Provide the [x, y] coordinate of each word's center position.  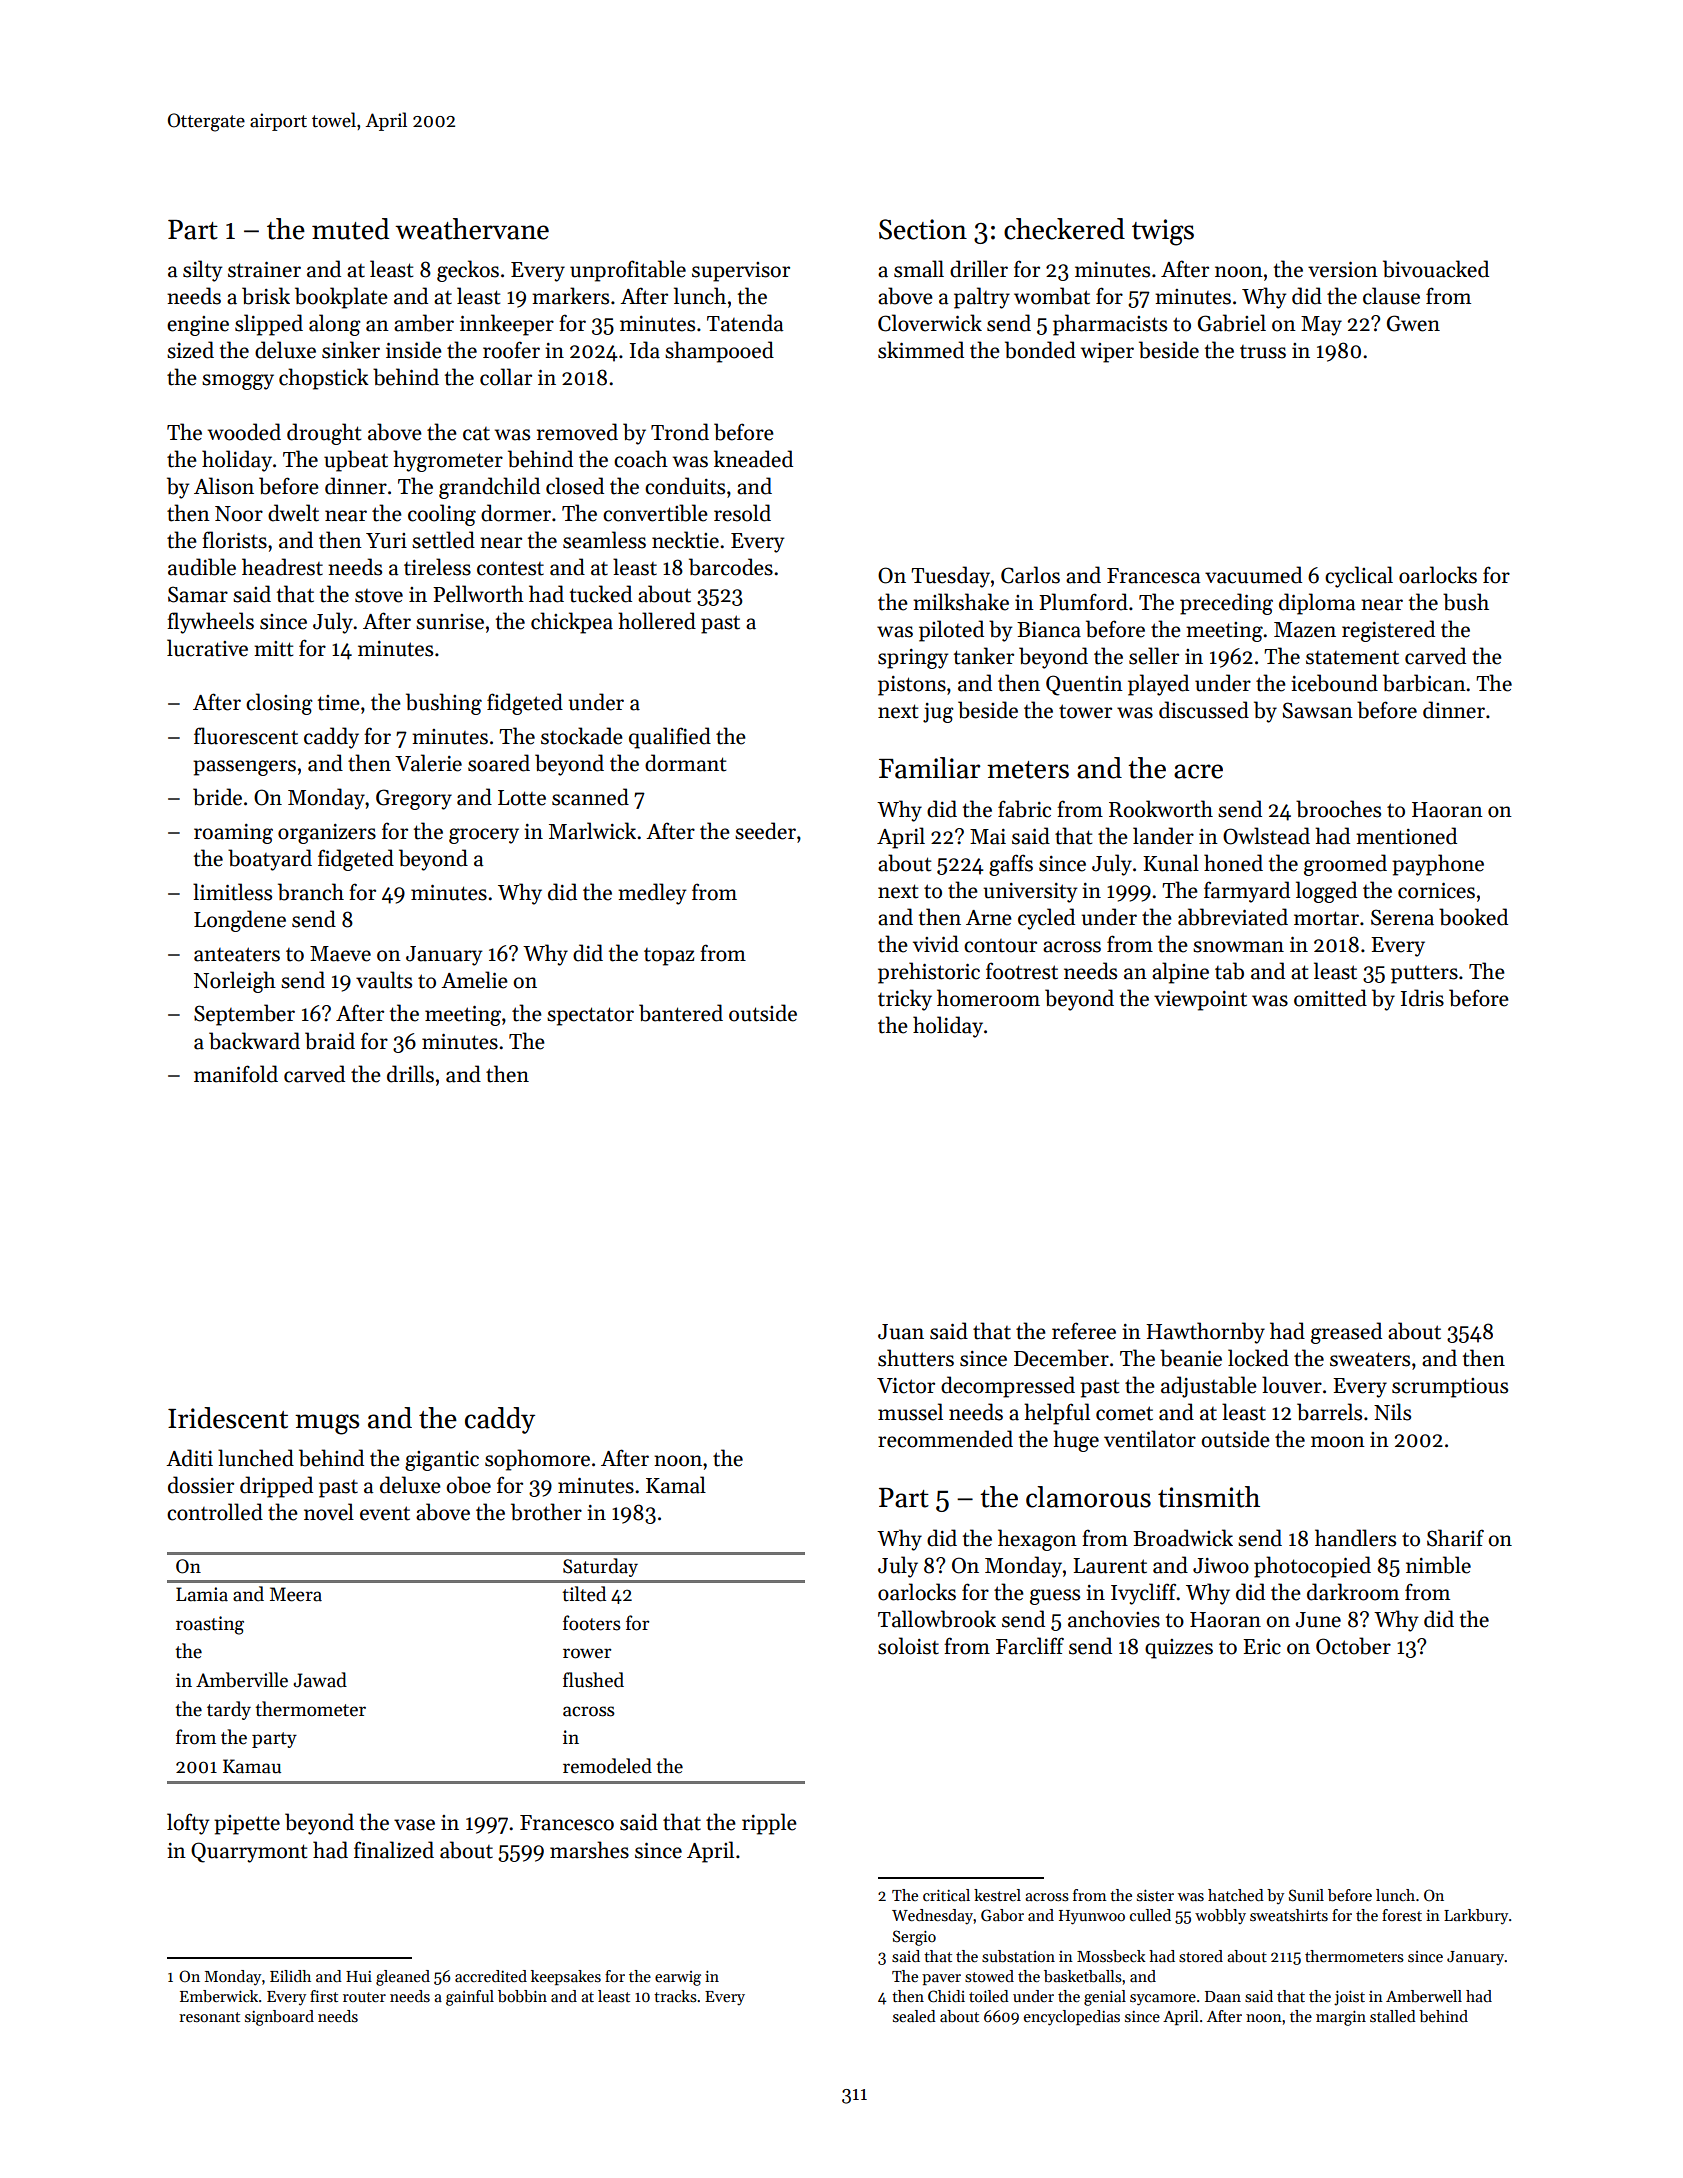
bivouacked [1436, 269]
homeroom [988, 998]
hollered [657, 621]
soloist [908, 1646]
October [1353, 1646]
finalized [394, 1850]
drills [410, 1074]
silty [202, 271]
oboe [468, 1485]
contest [510, 568]
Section [923, 229]
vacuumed [1253, 575]
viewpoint [1200, 1001]
